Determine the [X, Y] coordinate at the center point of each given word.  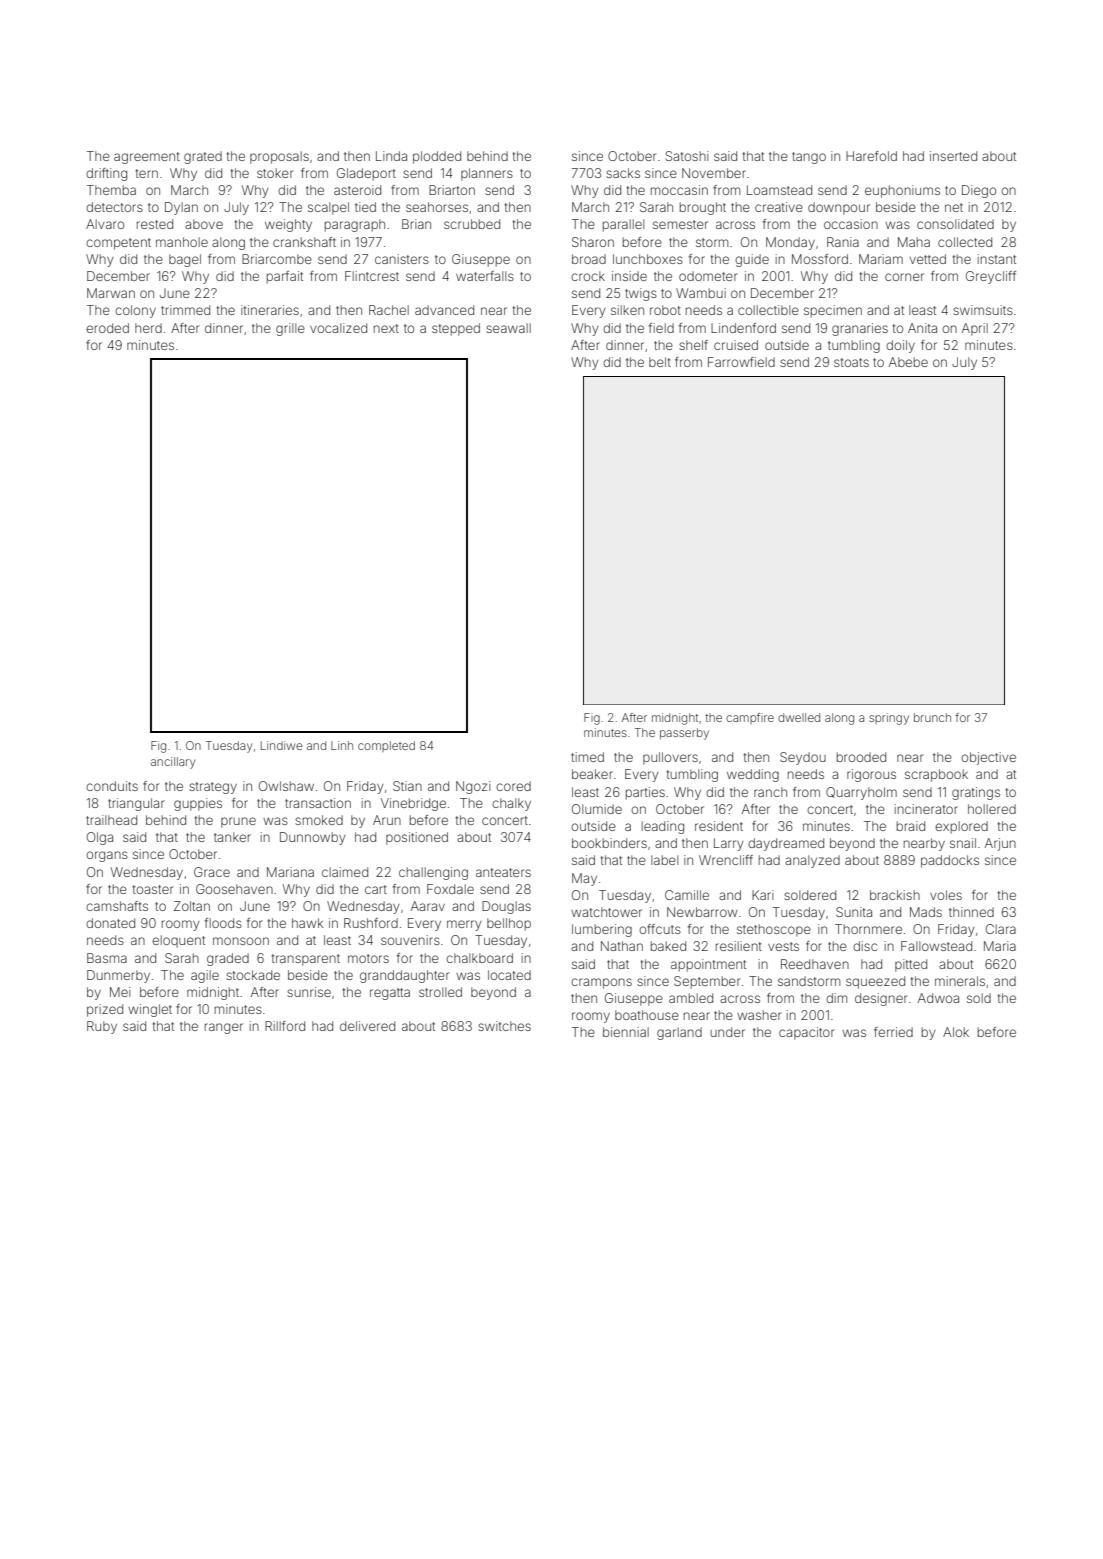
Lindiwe [282, 745]
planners [487, 174]
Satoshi [687, 156]
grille [290, 329]
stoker [275, 173]
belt [660, 362]
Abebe [908, 362]
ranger [224, 1028]
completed [386, 746]
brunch [932, 717]
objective [988, 758]
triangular [136, 804]
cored [513, 786]
